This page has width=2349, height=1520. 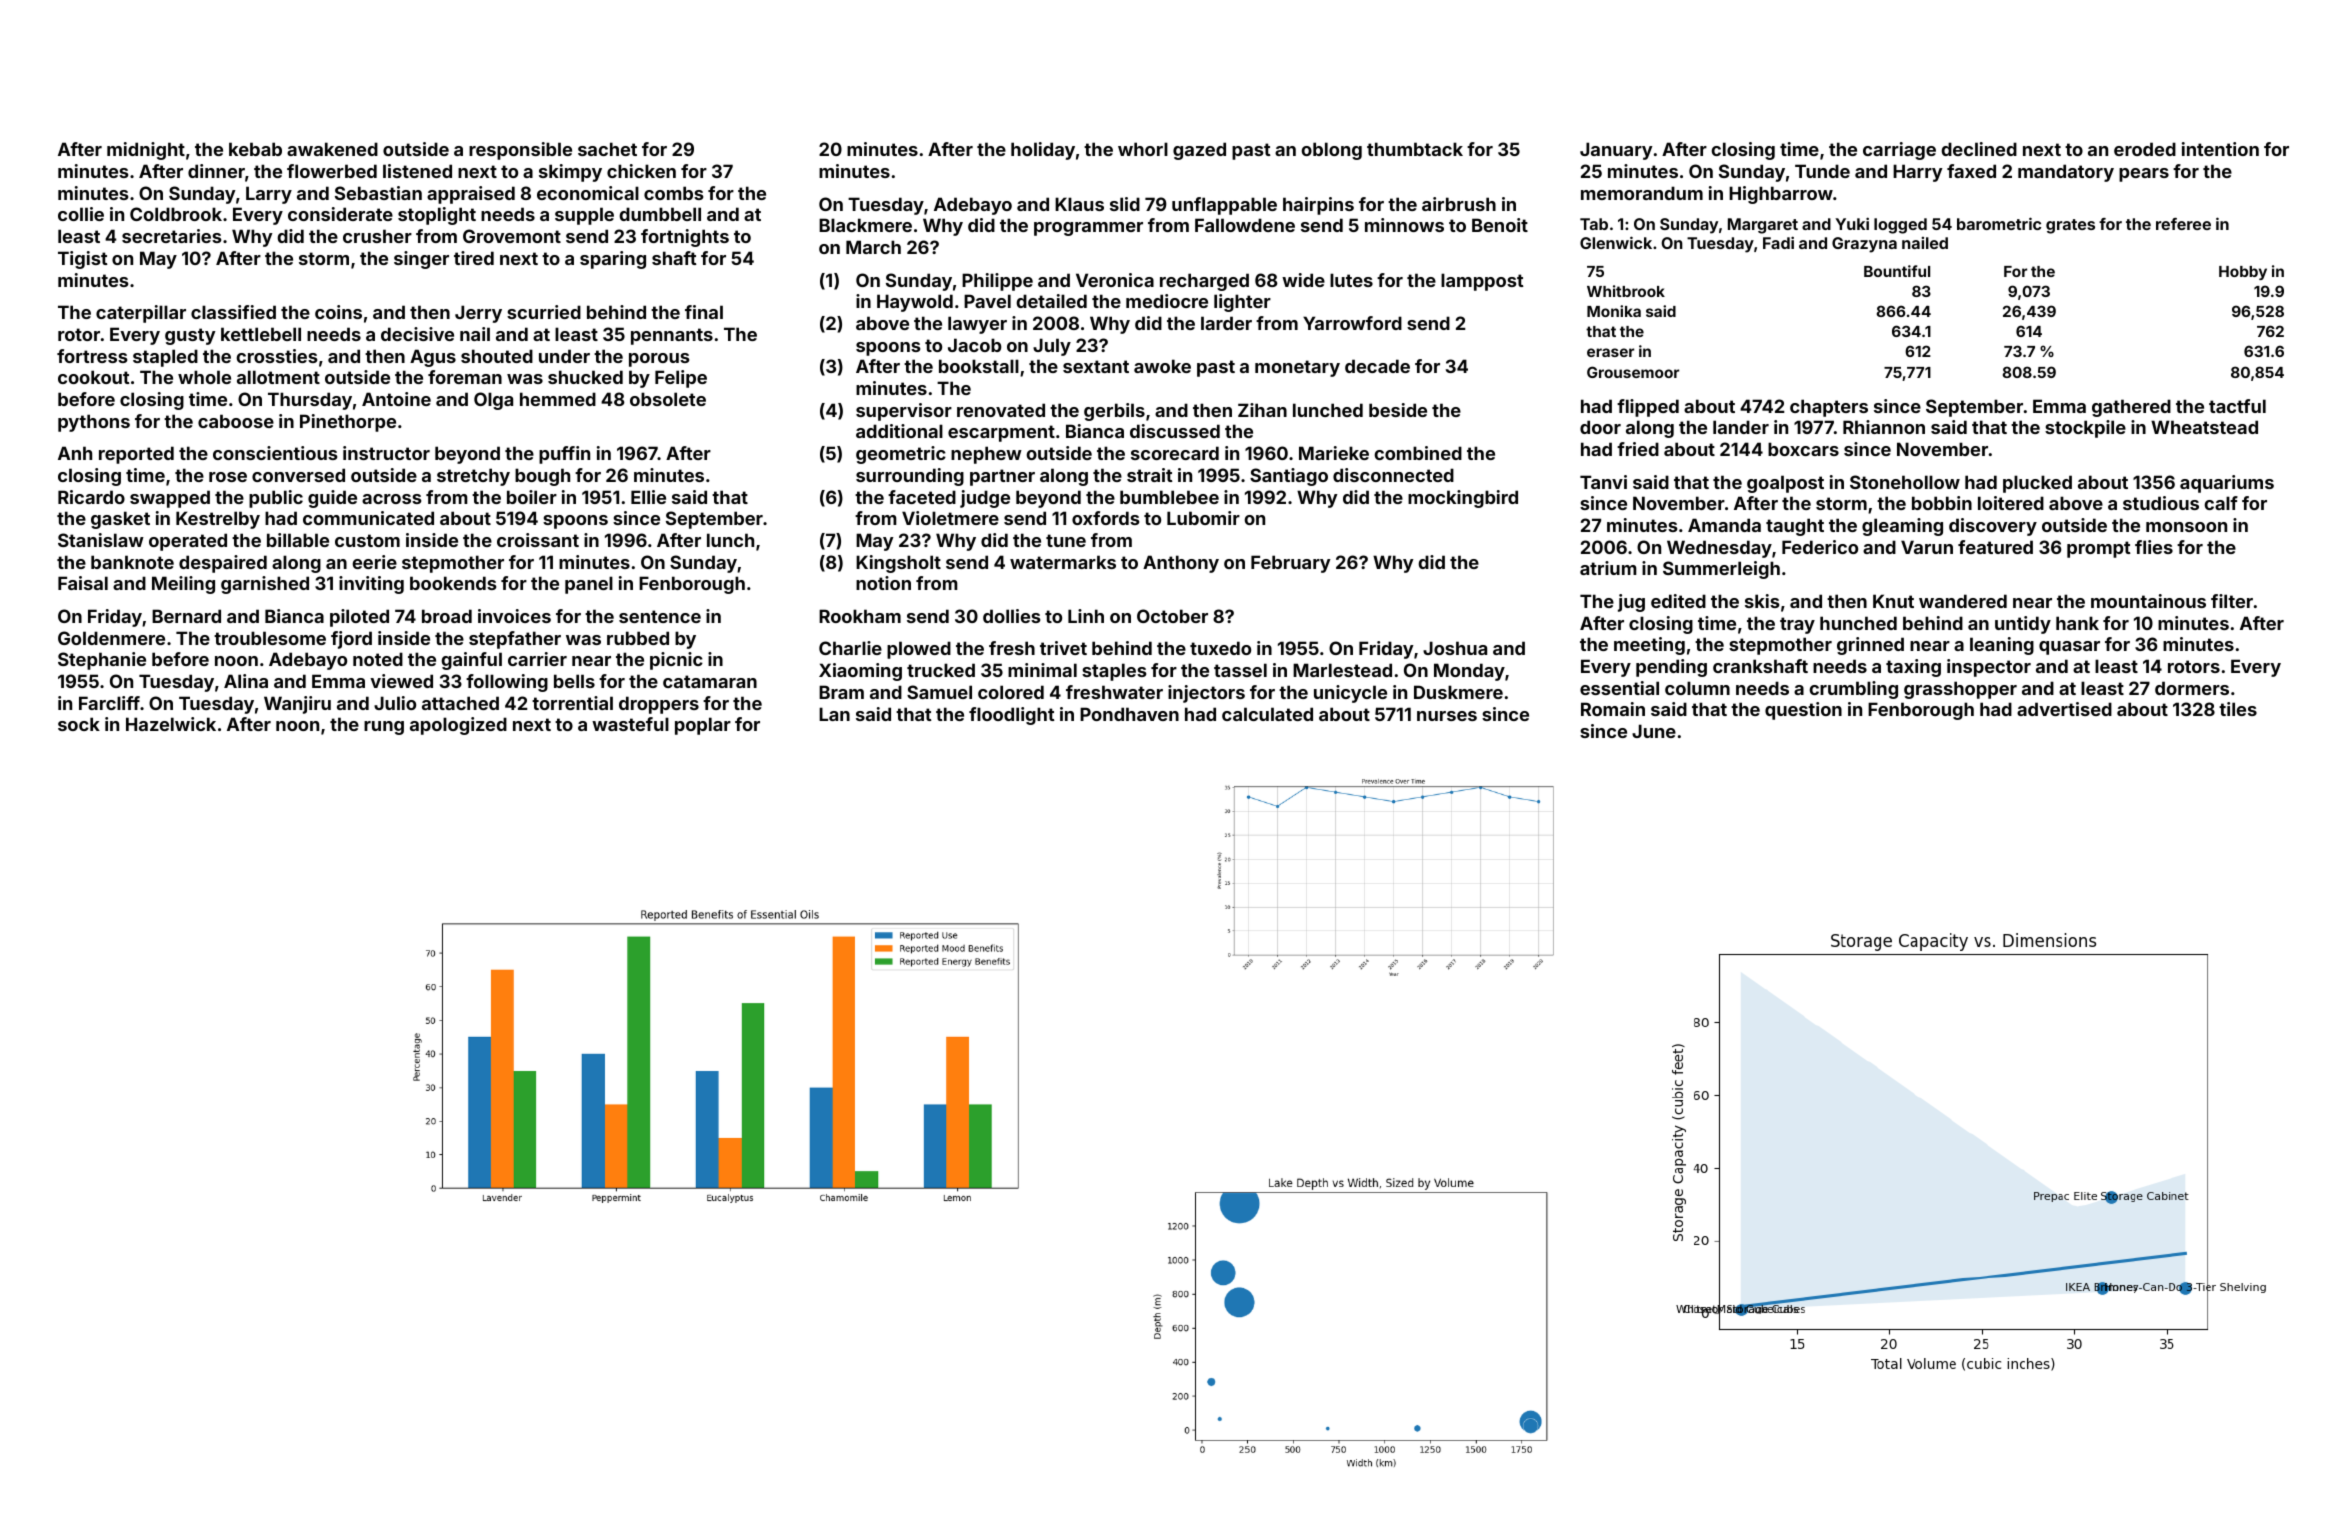 What do you see at coordinates (1001, 410) in the page?
I see `renovated` at bounding box center [1001, 410].
